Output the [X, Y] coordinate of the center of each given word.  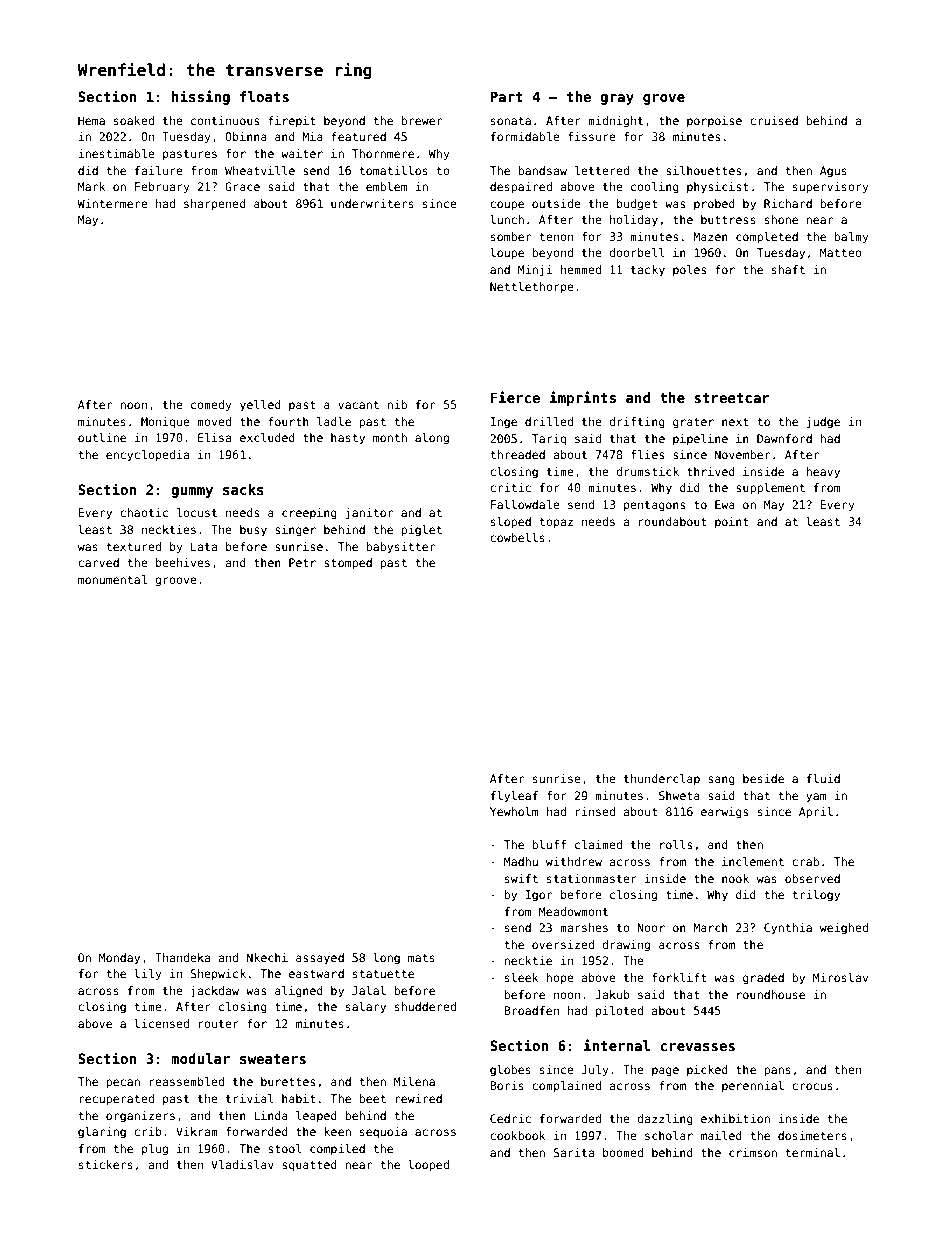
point [732, 522]
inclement [753, 861]
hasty [348, 439]
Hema [91, 120]
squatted [309, 1166]
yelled [260, 406]
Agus [833, 172]
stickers [106, 1164]
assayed [320, 959]
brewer [421, 120]
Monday [119, 959]
